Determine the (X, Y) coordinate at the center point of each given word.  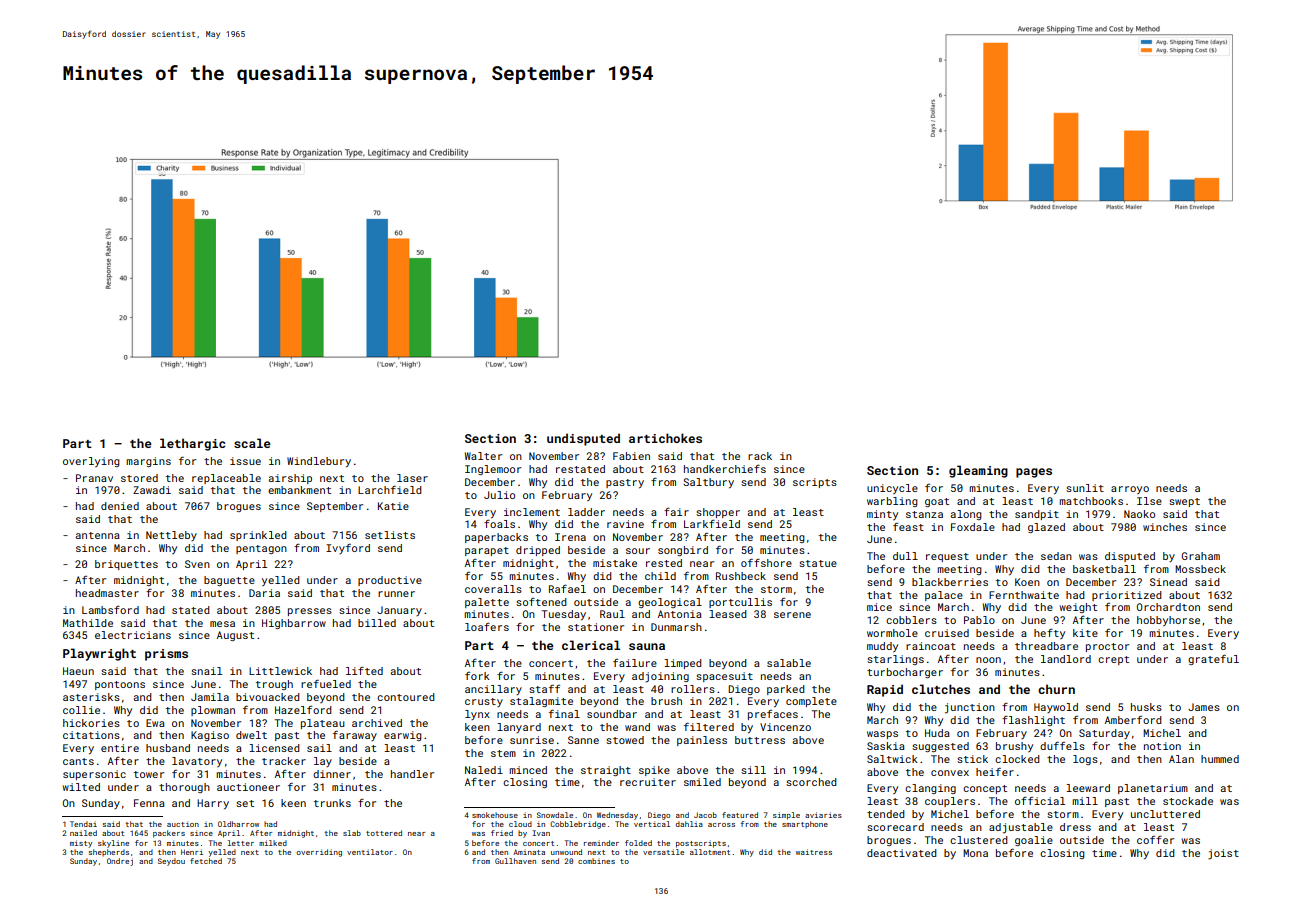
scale (252, 443)
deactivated (902, 853)
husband (168, 748)
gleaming (978, 471)
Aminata (529, 852)
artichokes (665, 438)
